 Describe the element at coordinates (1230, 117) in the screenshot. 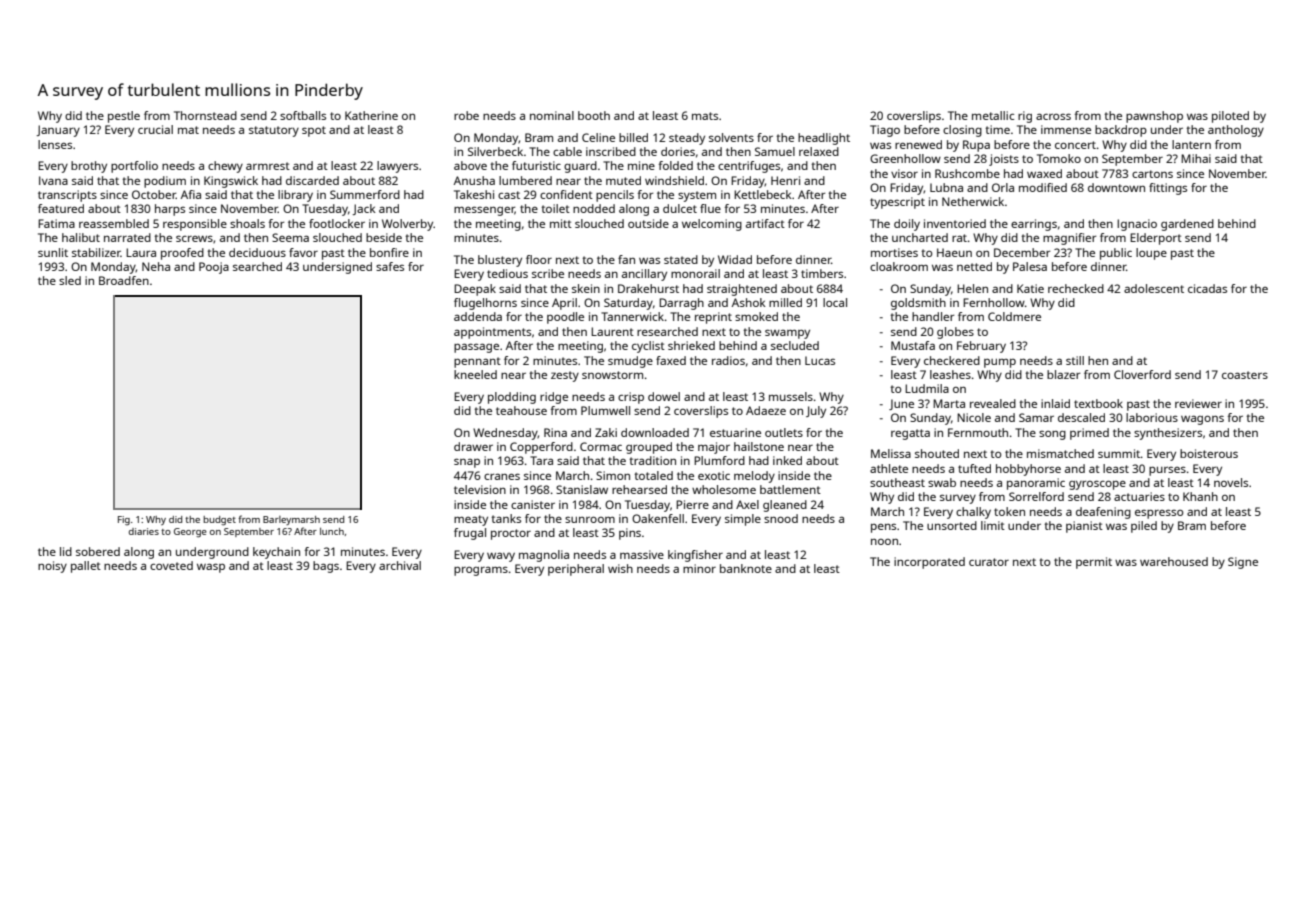

I see `piloted` at that location.
